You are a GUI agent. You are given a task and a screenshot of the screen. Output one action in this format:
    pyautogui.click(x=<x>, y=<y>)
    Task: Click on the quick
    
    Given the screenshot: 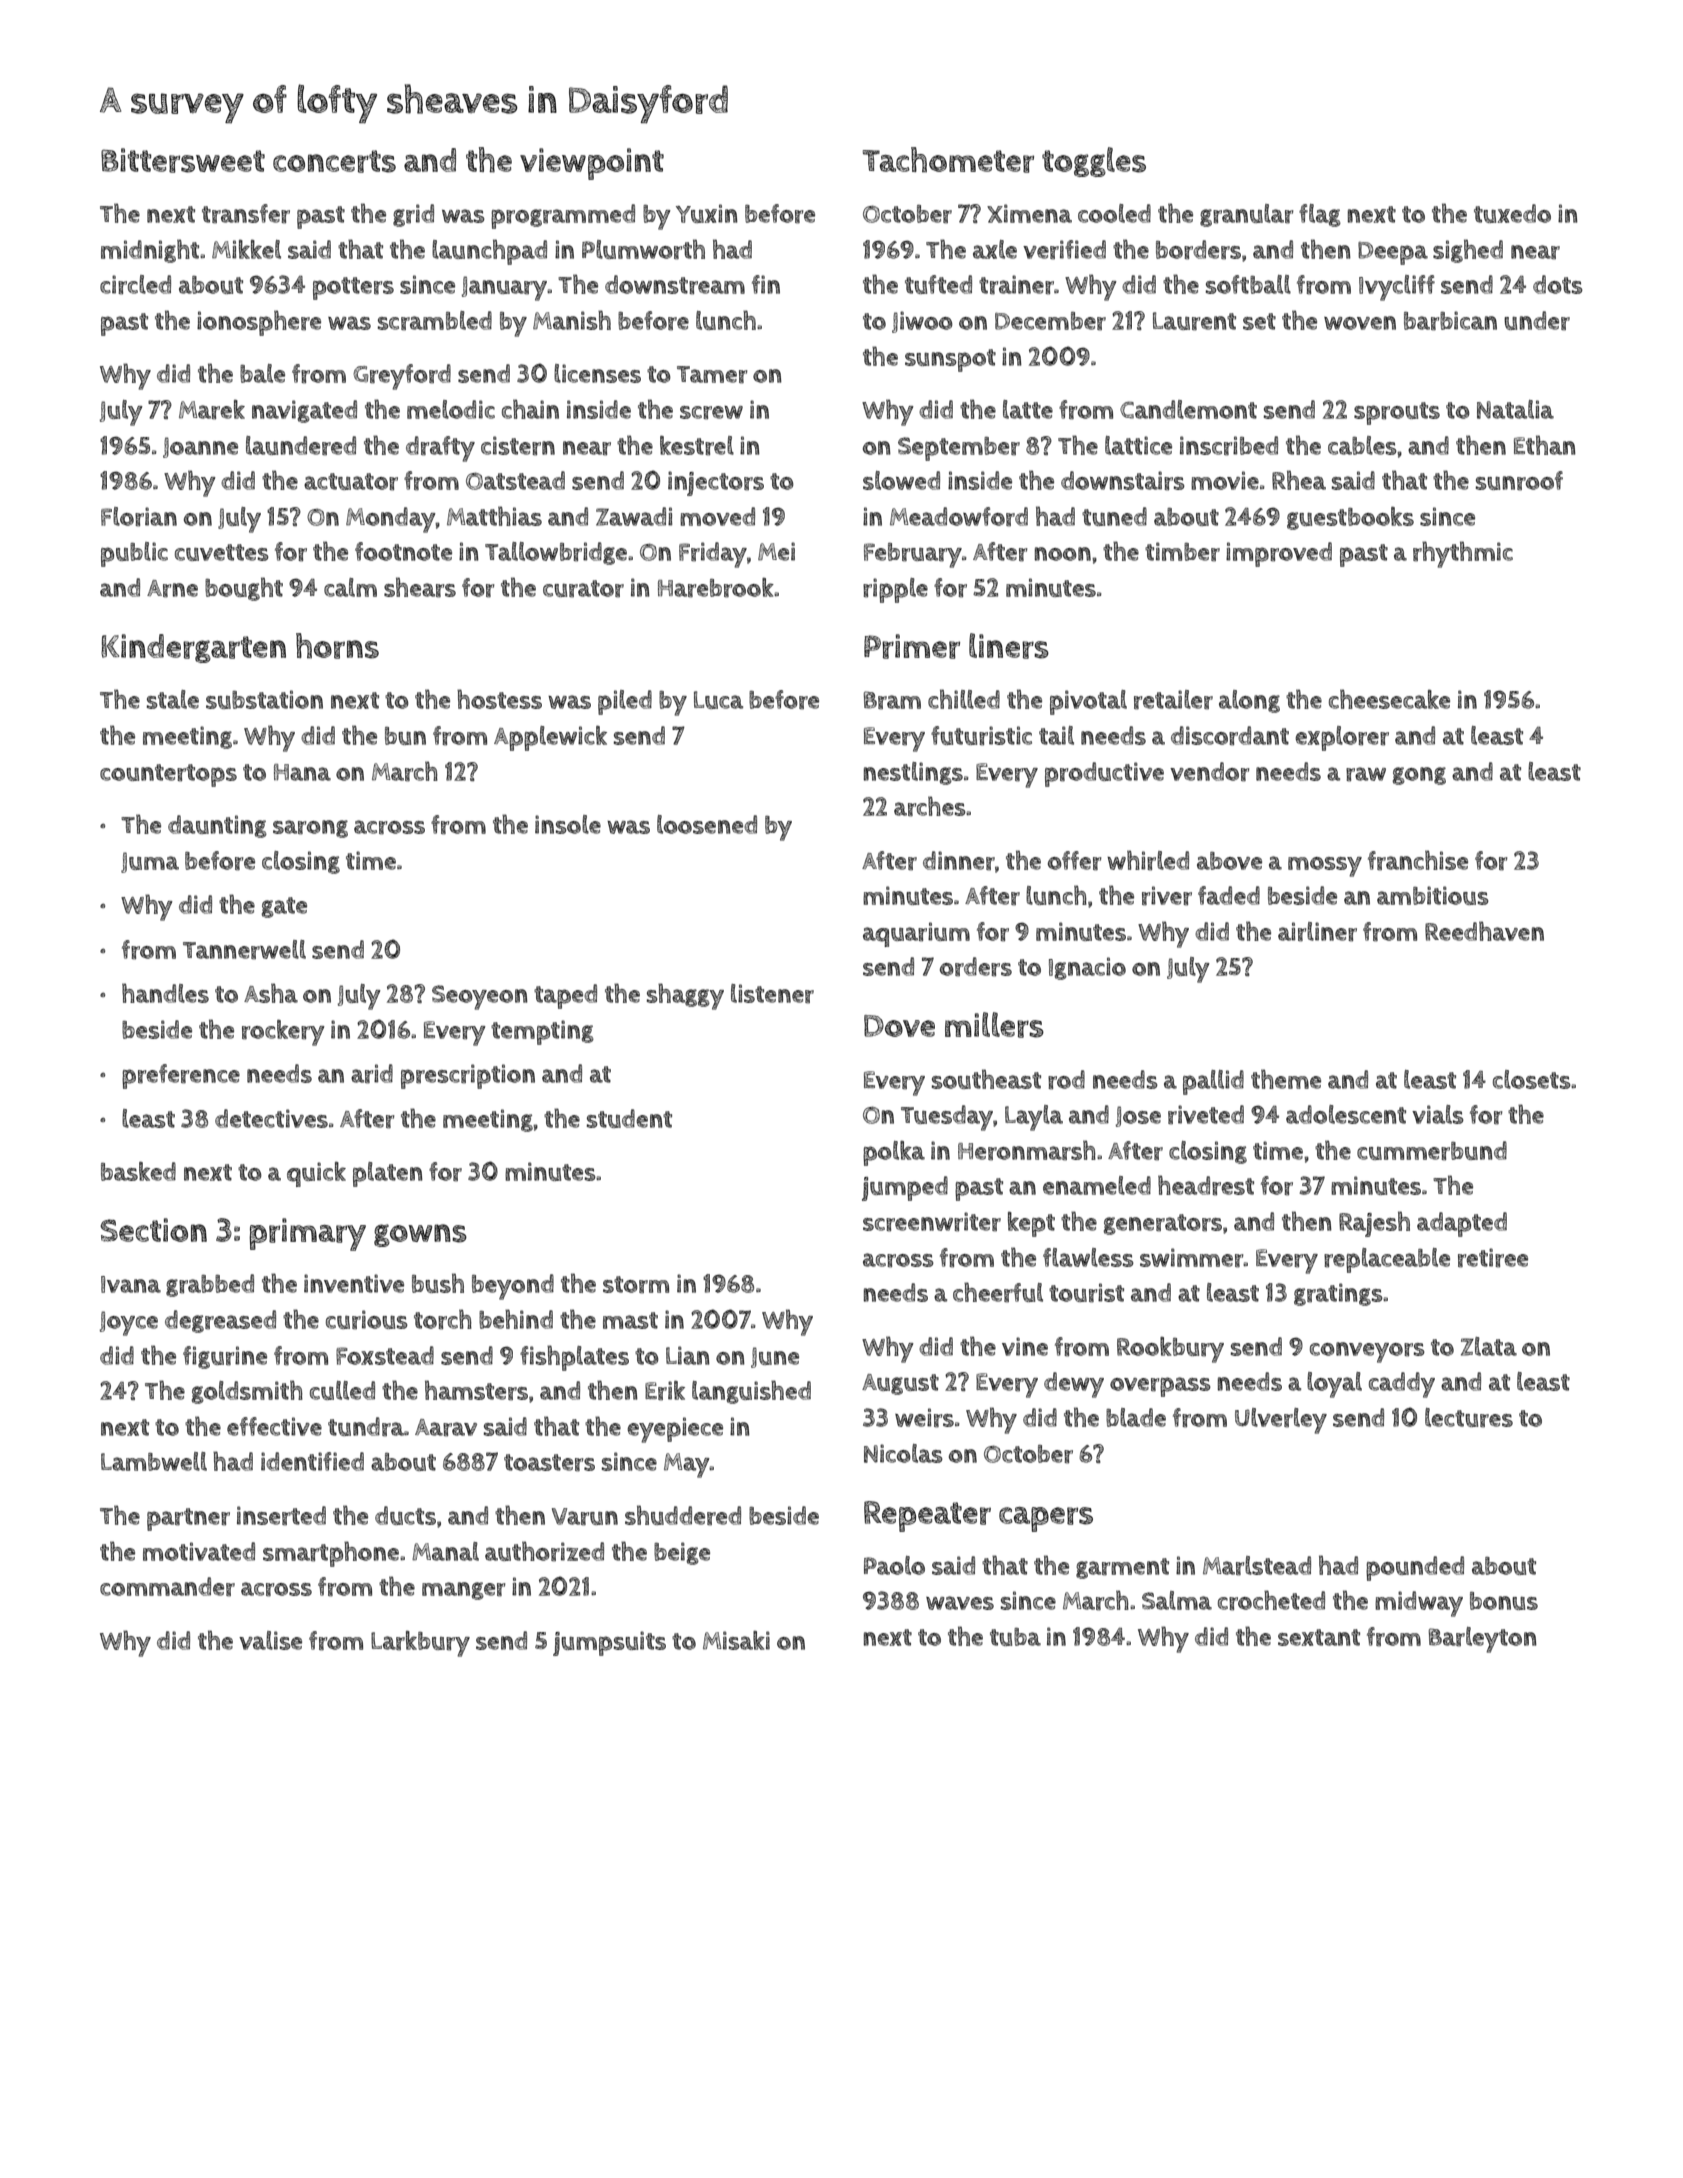 What is the action you would take?
    pyautogui.click(x=316, y=1174)
